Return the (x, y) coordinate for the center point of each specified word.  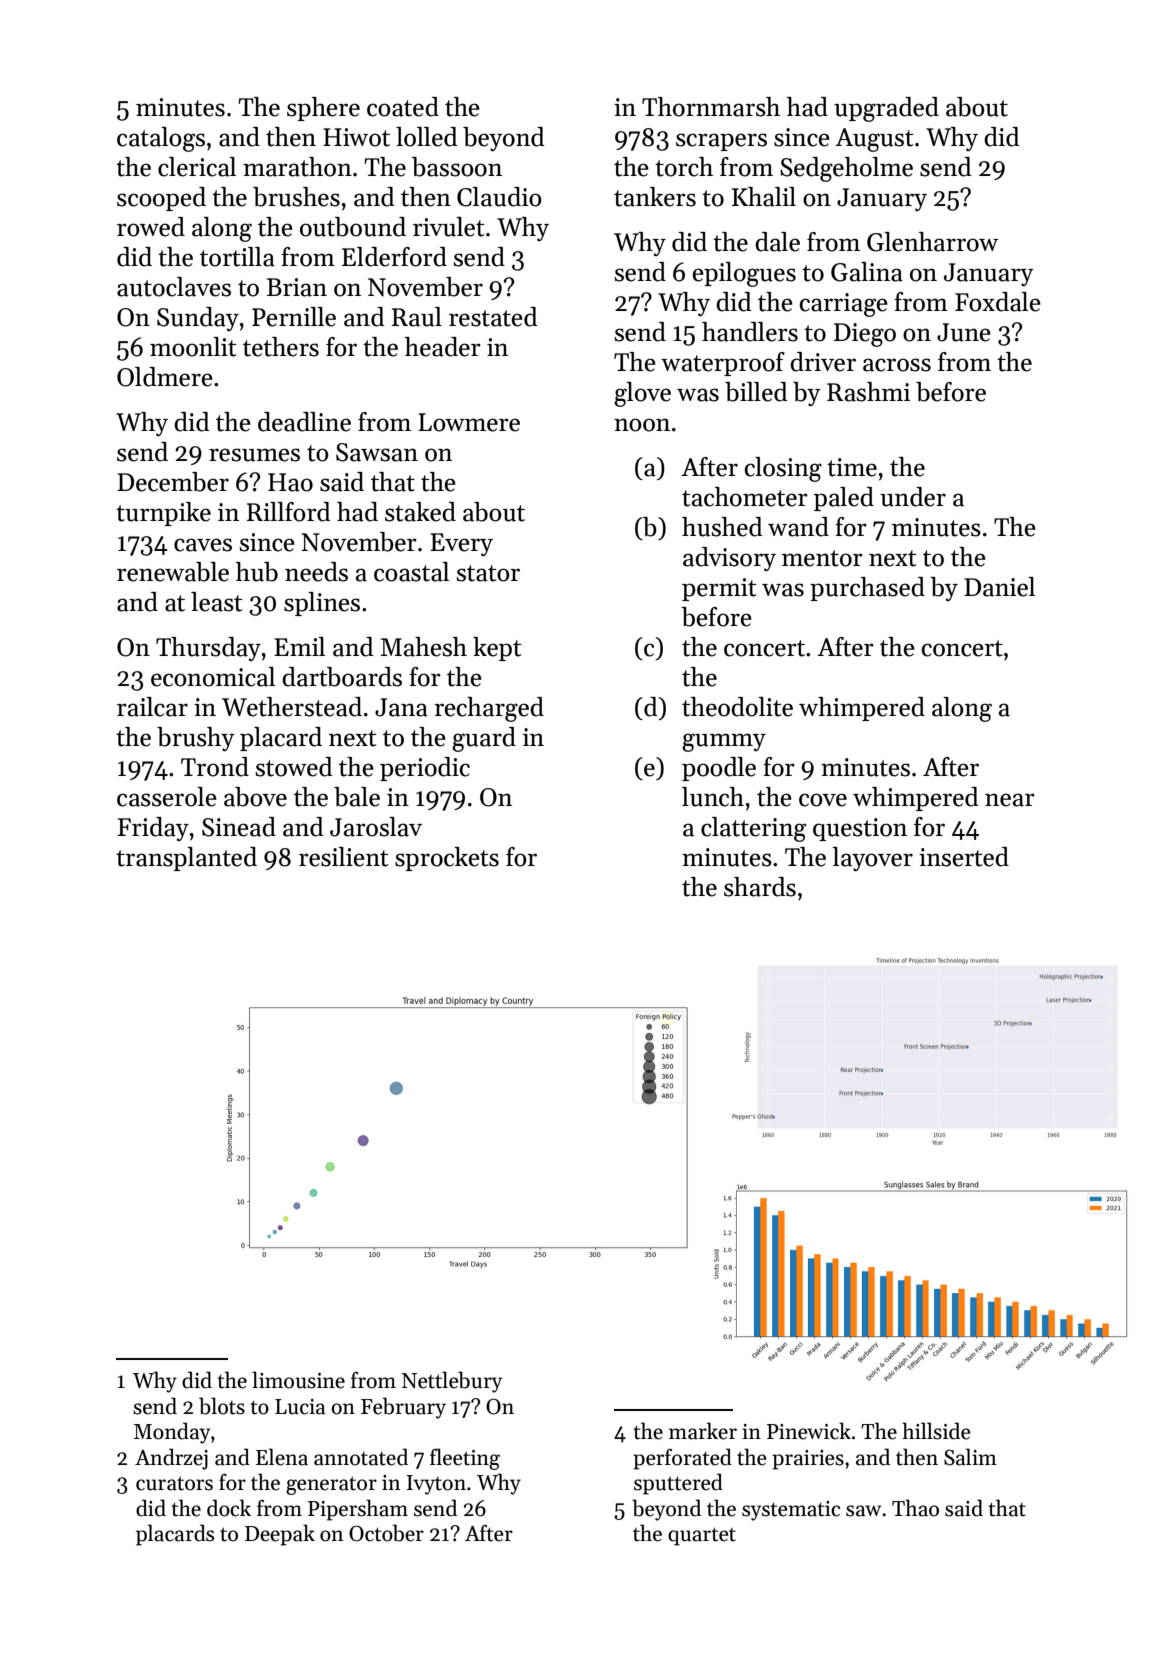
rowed (151, 227)
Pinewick (809, 1431)
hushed (722, 527)
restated (493, 317)
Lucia (300, 1407)
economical (213, 677)
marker (703, 1431)
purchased (867, 589)
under (913, 497)
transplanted (186, 859)
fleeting (465, 1459)
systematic (791, 1511)
